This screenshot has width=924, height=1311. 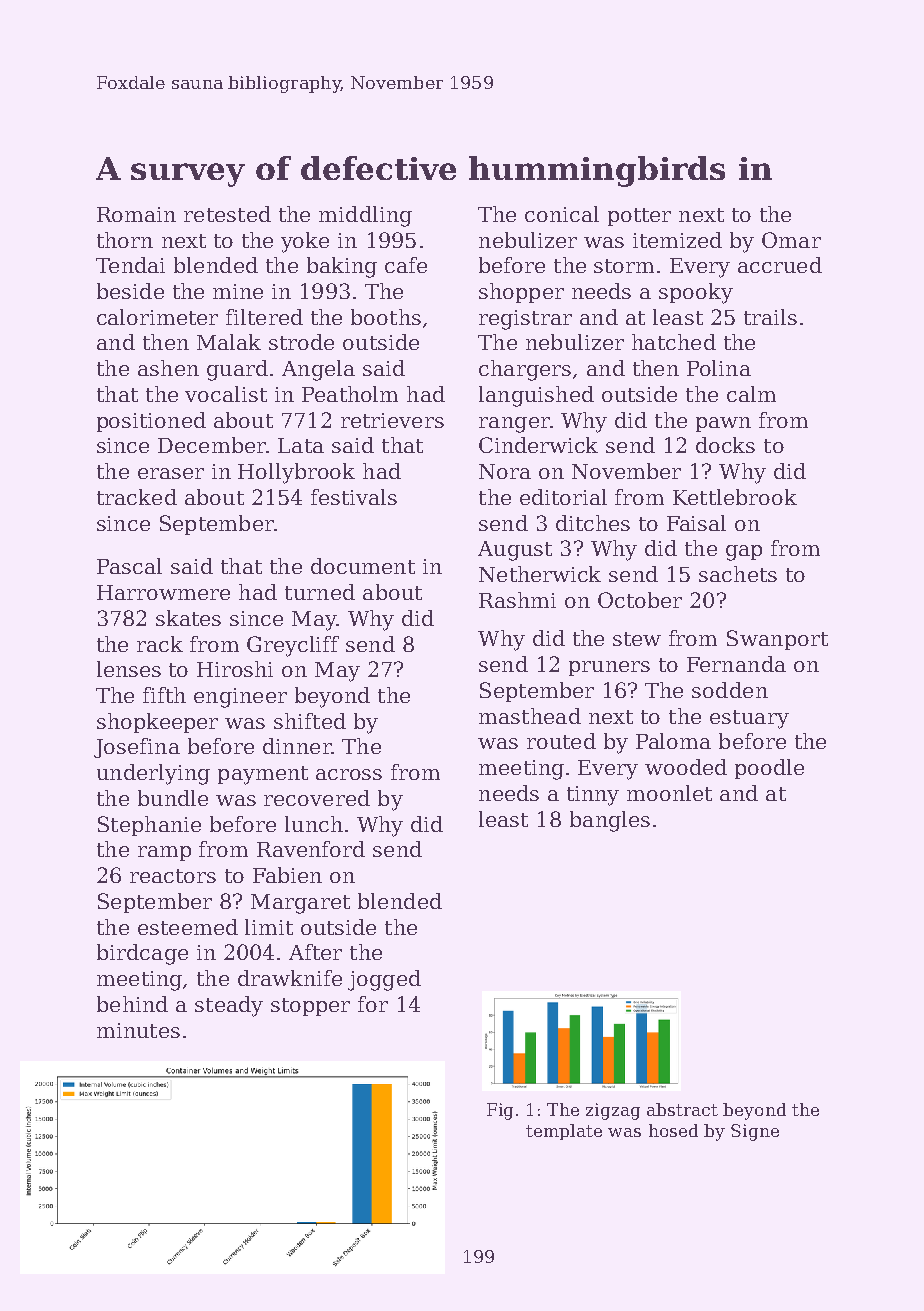 What do you see at coordinates (562, 214) in the screenshot?
I see `conical` at bounding box center [562, 214].
